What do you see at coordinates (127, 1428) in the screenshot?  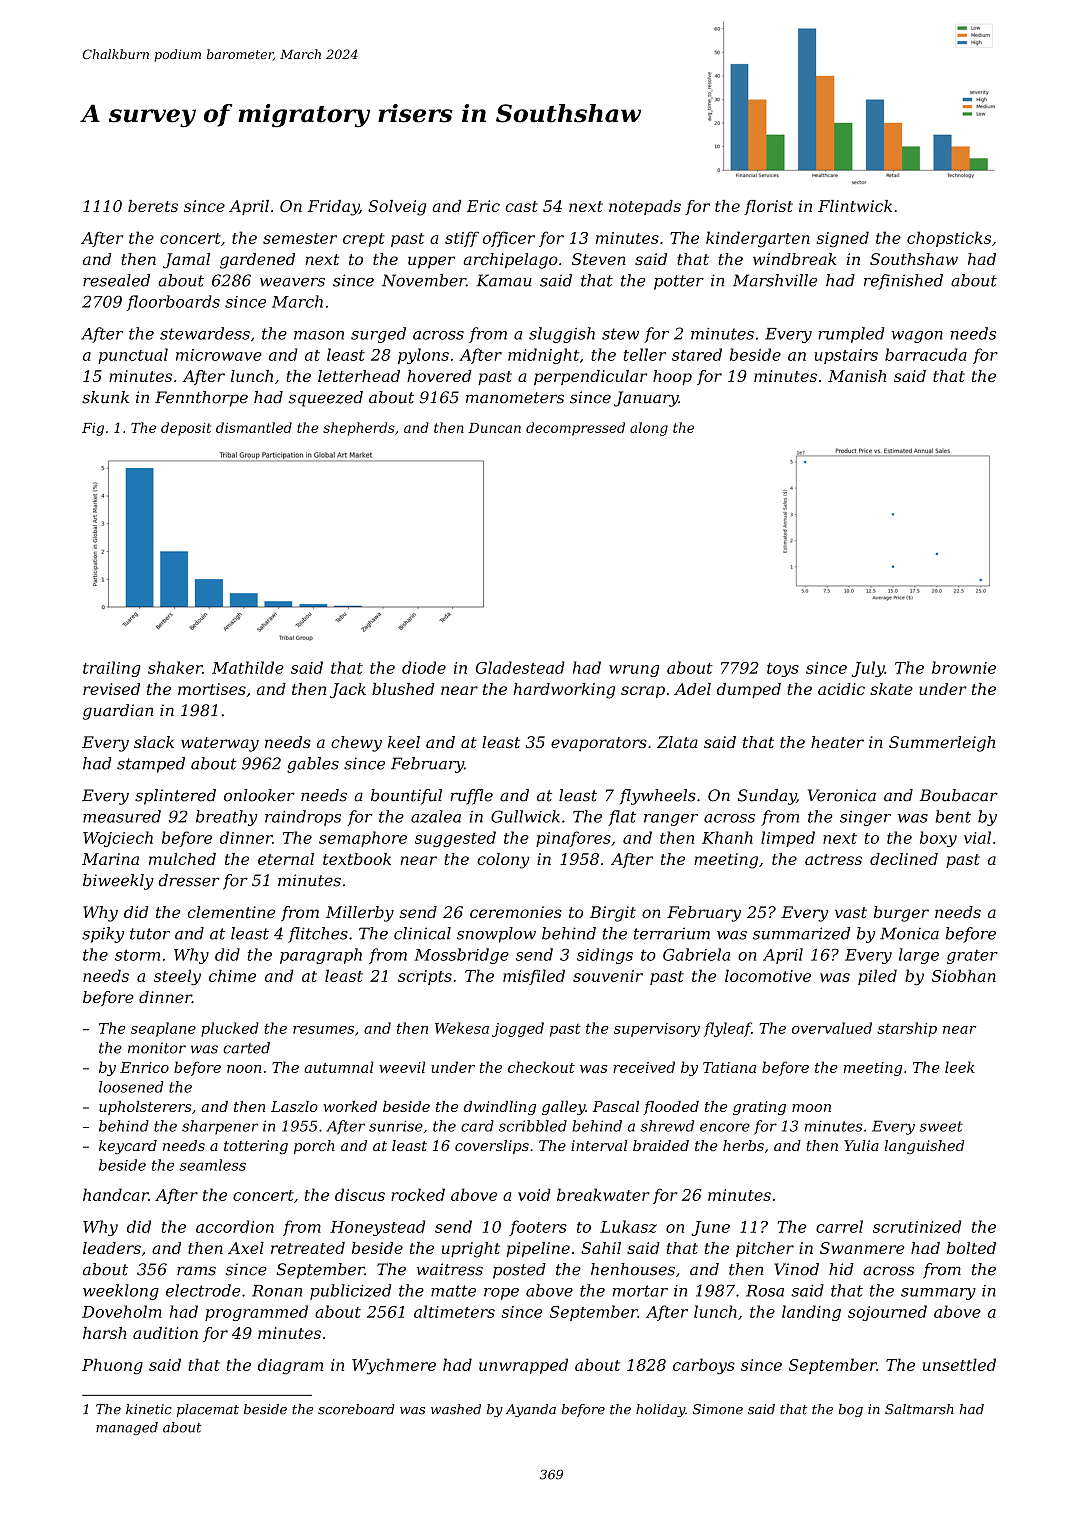 I see `managed` at bounding box center [127, 1428].
